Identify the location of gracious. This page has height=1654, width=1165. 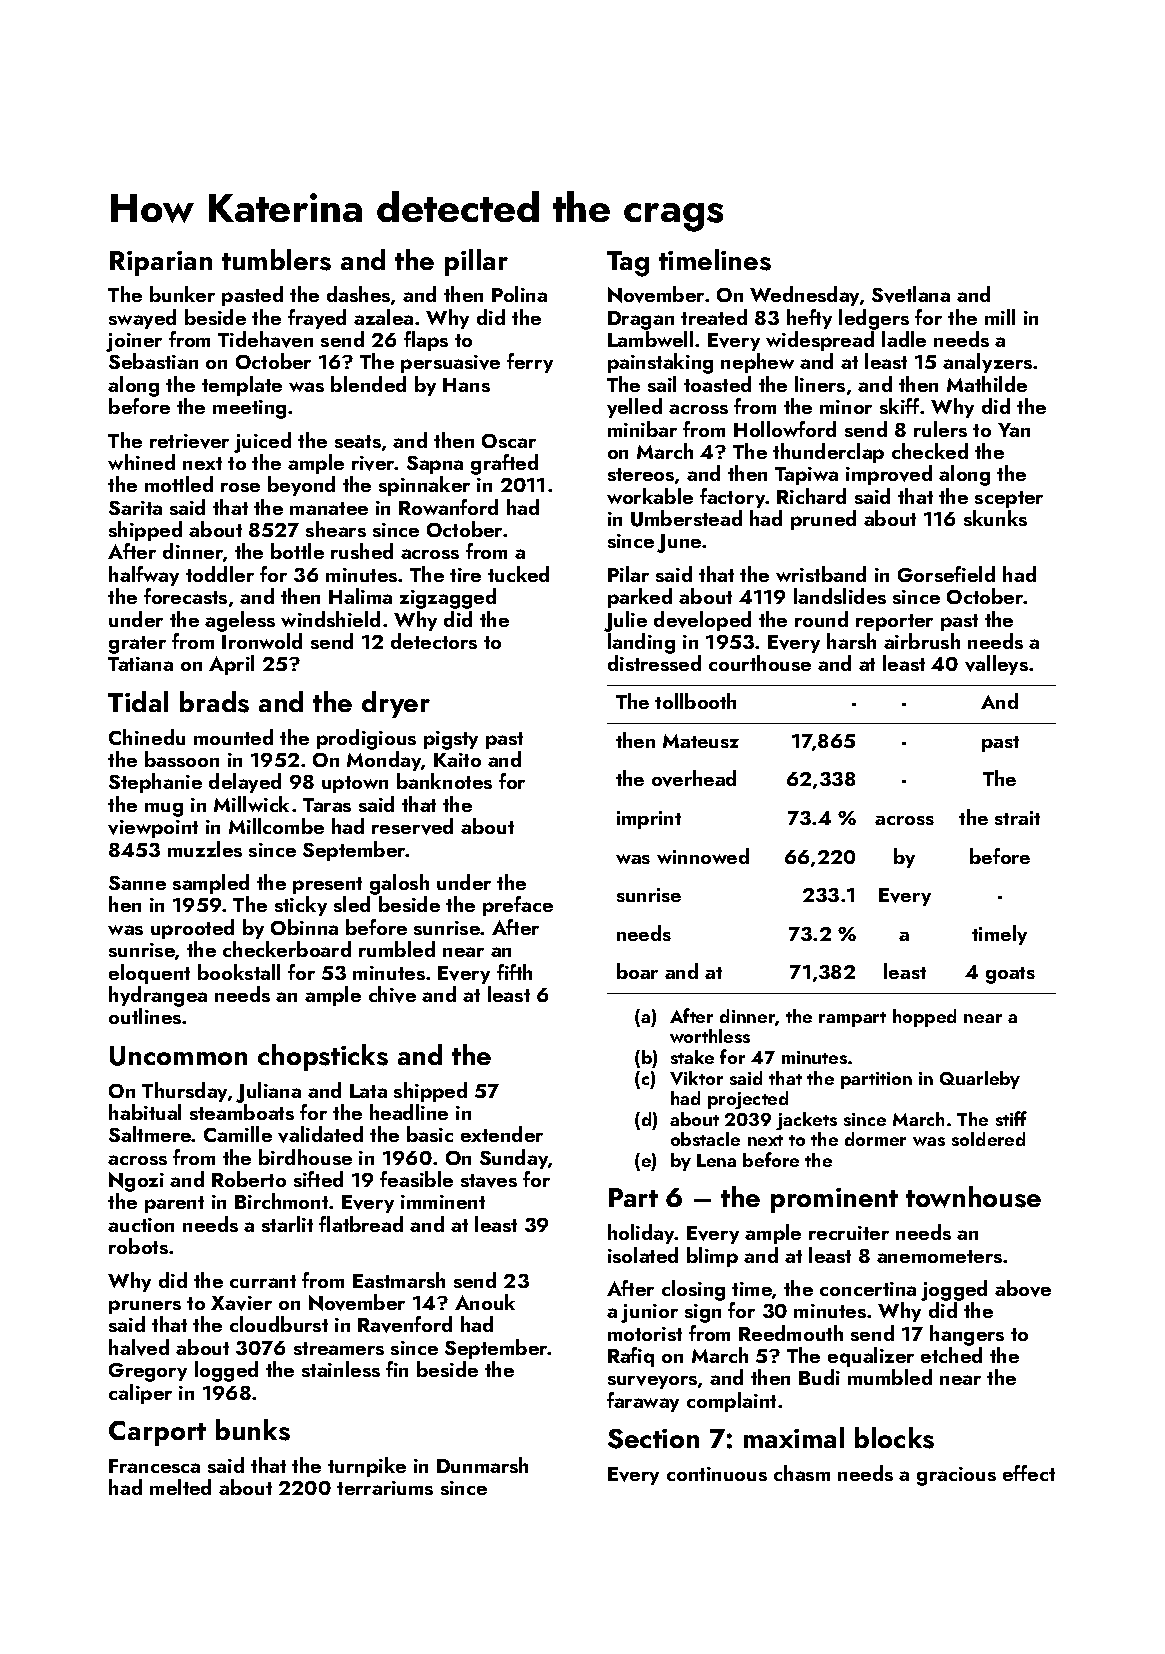
(956, 1476).
